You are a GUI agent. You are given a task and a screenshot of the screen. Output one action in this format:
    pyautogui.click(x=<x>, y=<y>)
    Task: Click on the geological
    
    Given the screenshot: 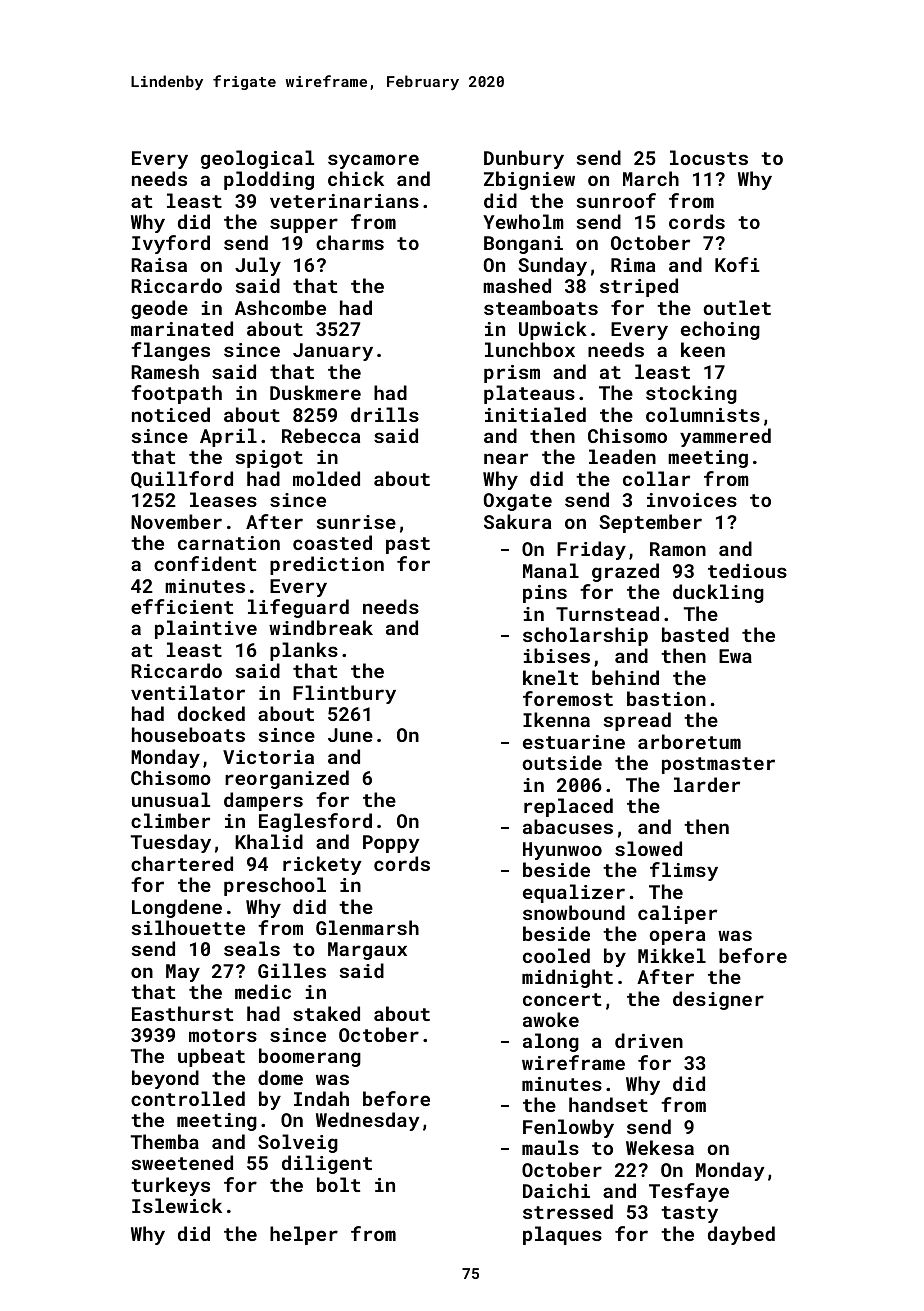 What is the action you would take?
    pyautogui.click(x=257, y=159)
